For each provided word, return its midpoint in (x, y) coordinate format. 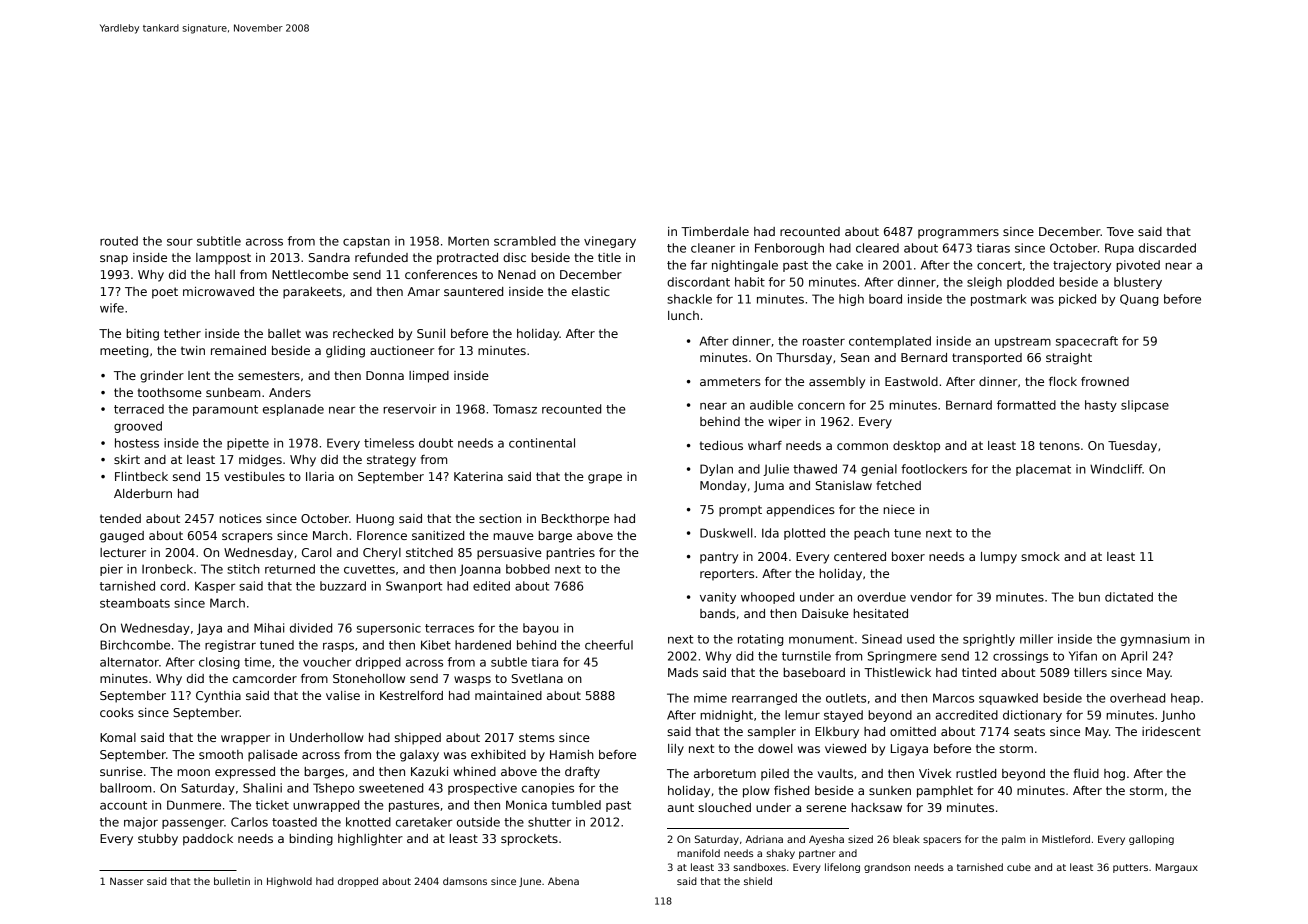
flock (1063, 381)
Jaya (209, 629)
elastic (591, 291)
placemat (1043, 470)
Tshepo (333, 789)
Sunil (431, 333)
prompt (740, 511)
